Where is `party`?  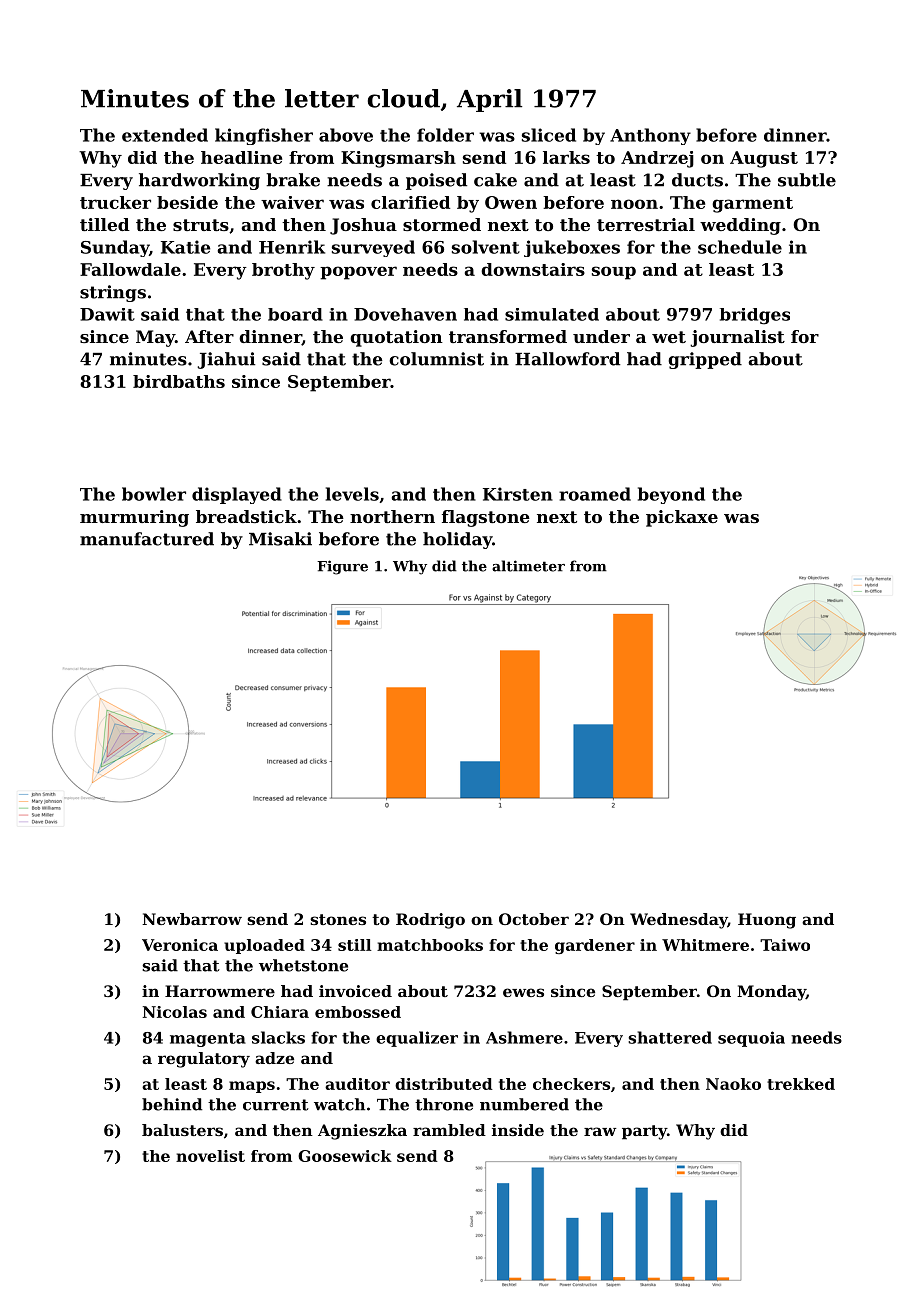
party is located at coordinates (644, 1132).
